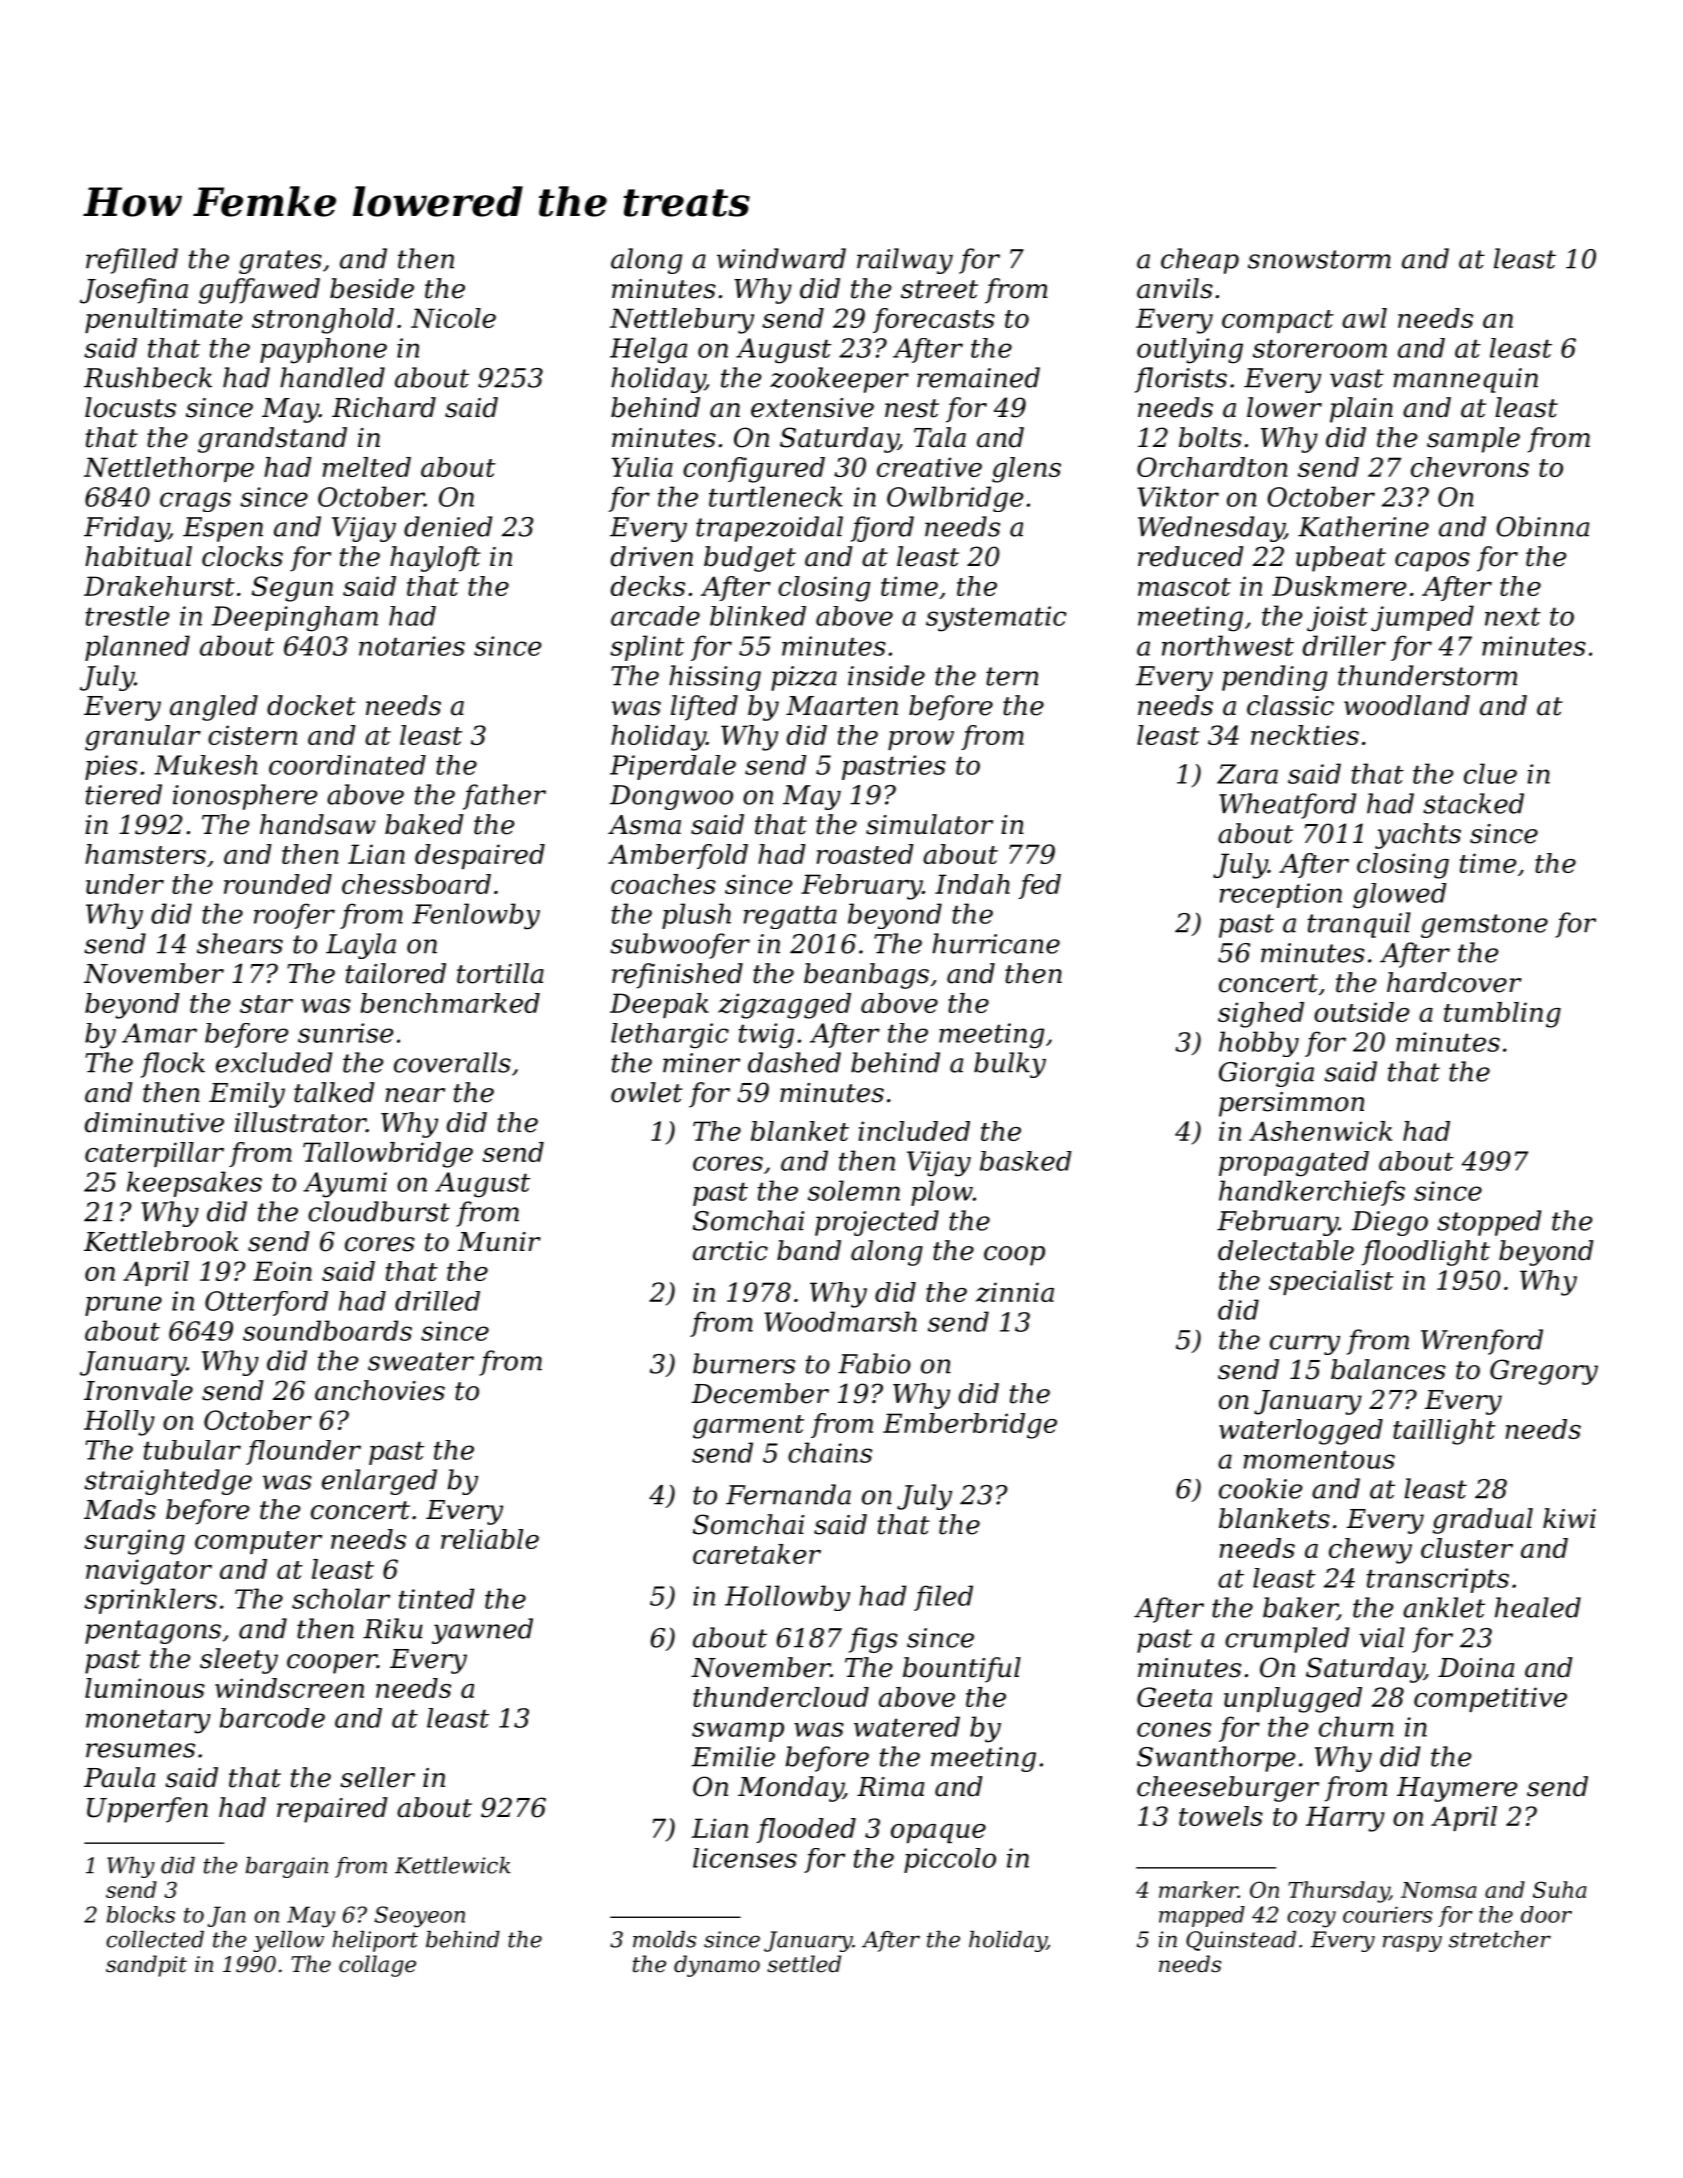 The width and height of the screenshot is (1683, 2178). Describe the element at coordinates (682, 321) in the screenshot. I see `Nettlebury` at that location.
